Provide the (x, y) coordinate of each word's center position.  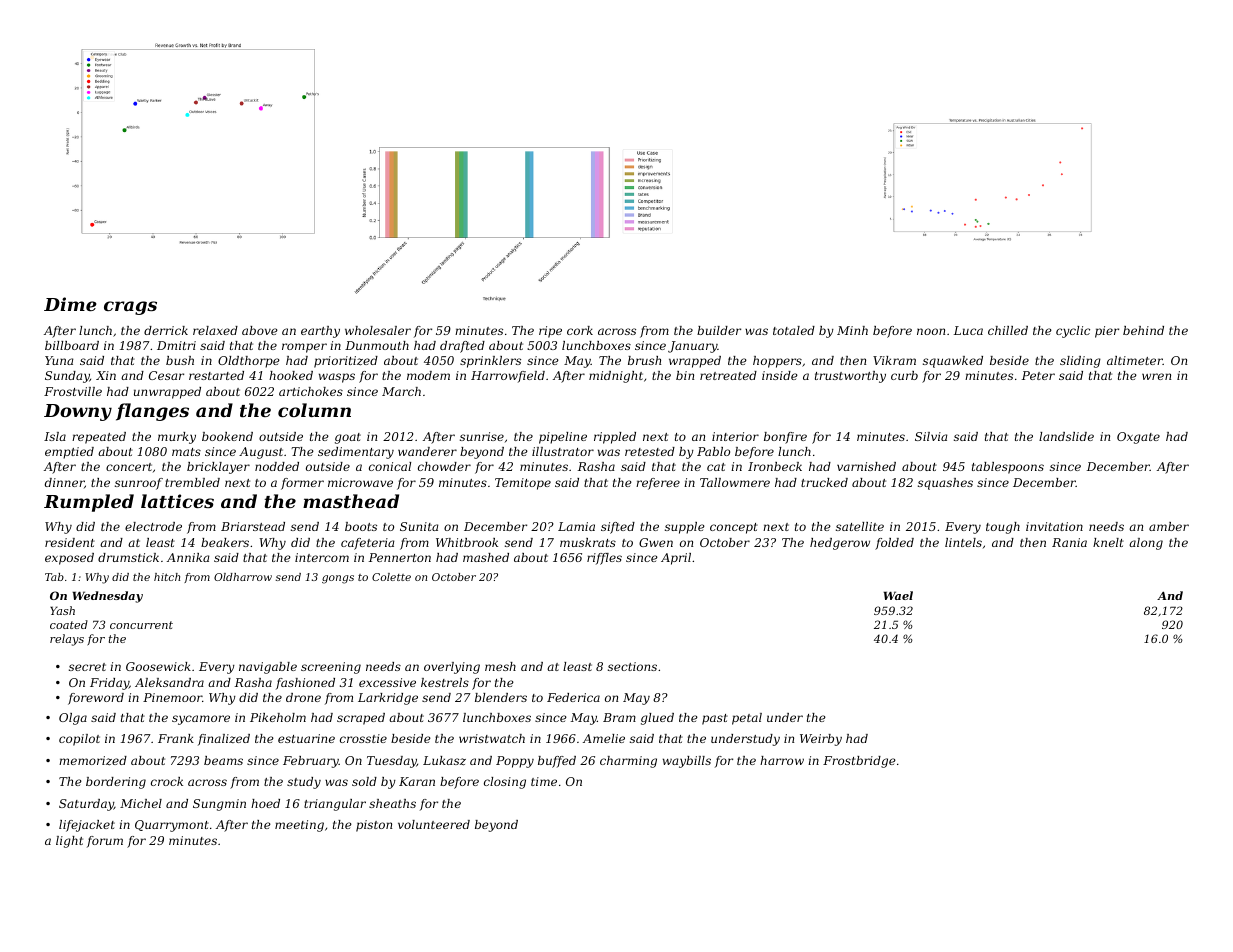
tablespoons (1008, 468)
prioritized (346, 362)
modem (428, 375)
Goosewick (158, 666)
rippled (615, 438)
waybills (687, 762)
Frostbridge (859, 762)
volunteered (434, 824)
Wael (898, 595)
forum (105, 842)
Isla (55, 436)
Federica (573, 697)
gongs (338, 579)
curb (904, 375)
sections (632, 666)
